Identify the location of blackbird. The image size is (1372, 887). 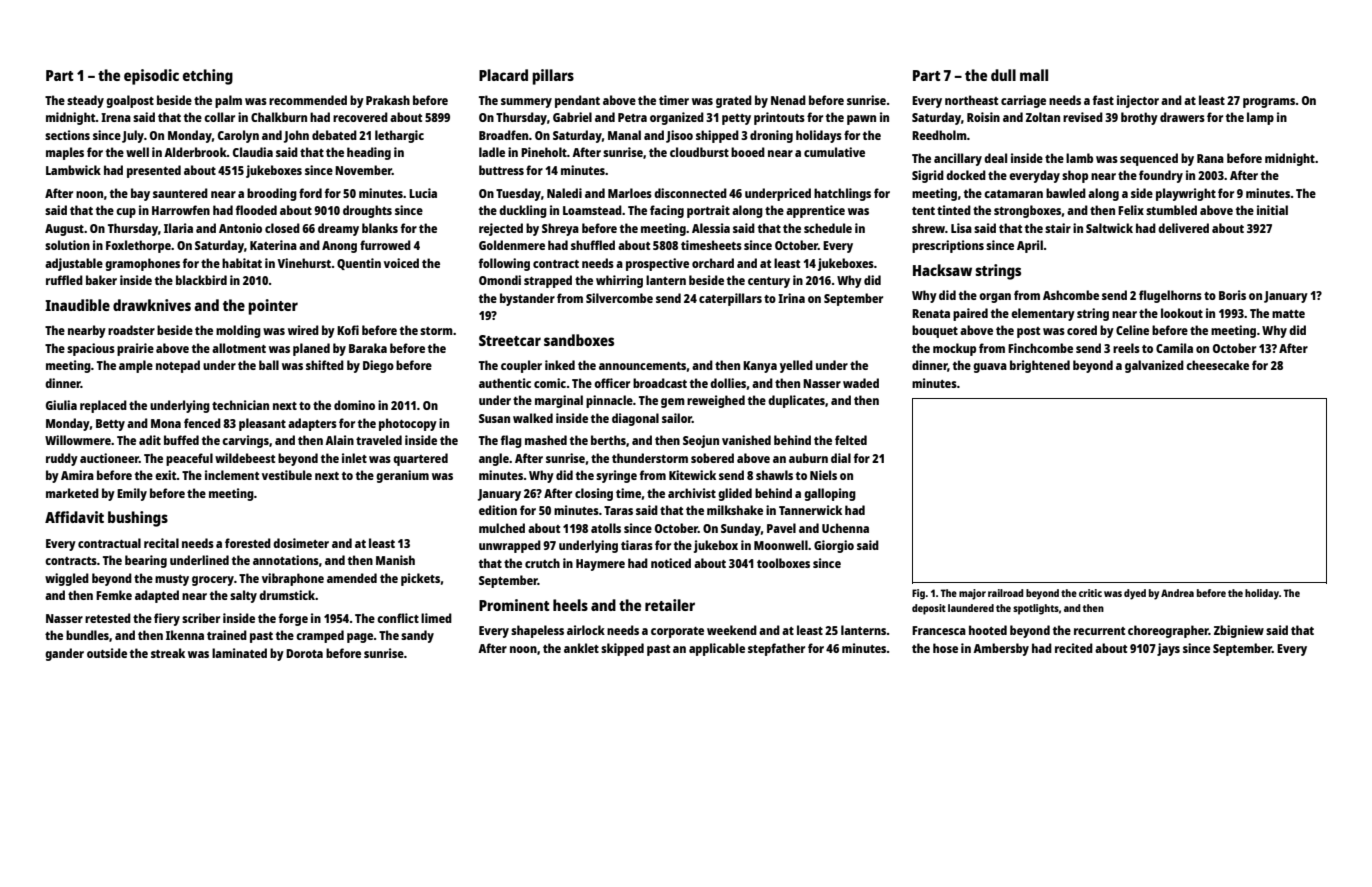
(201, 280).
